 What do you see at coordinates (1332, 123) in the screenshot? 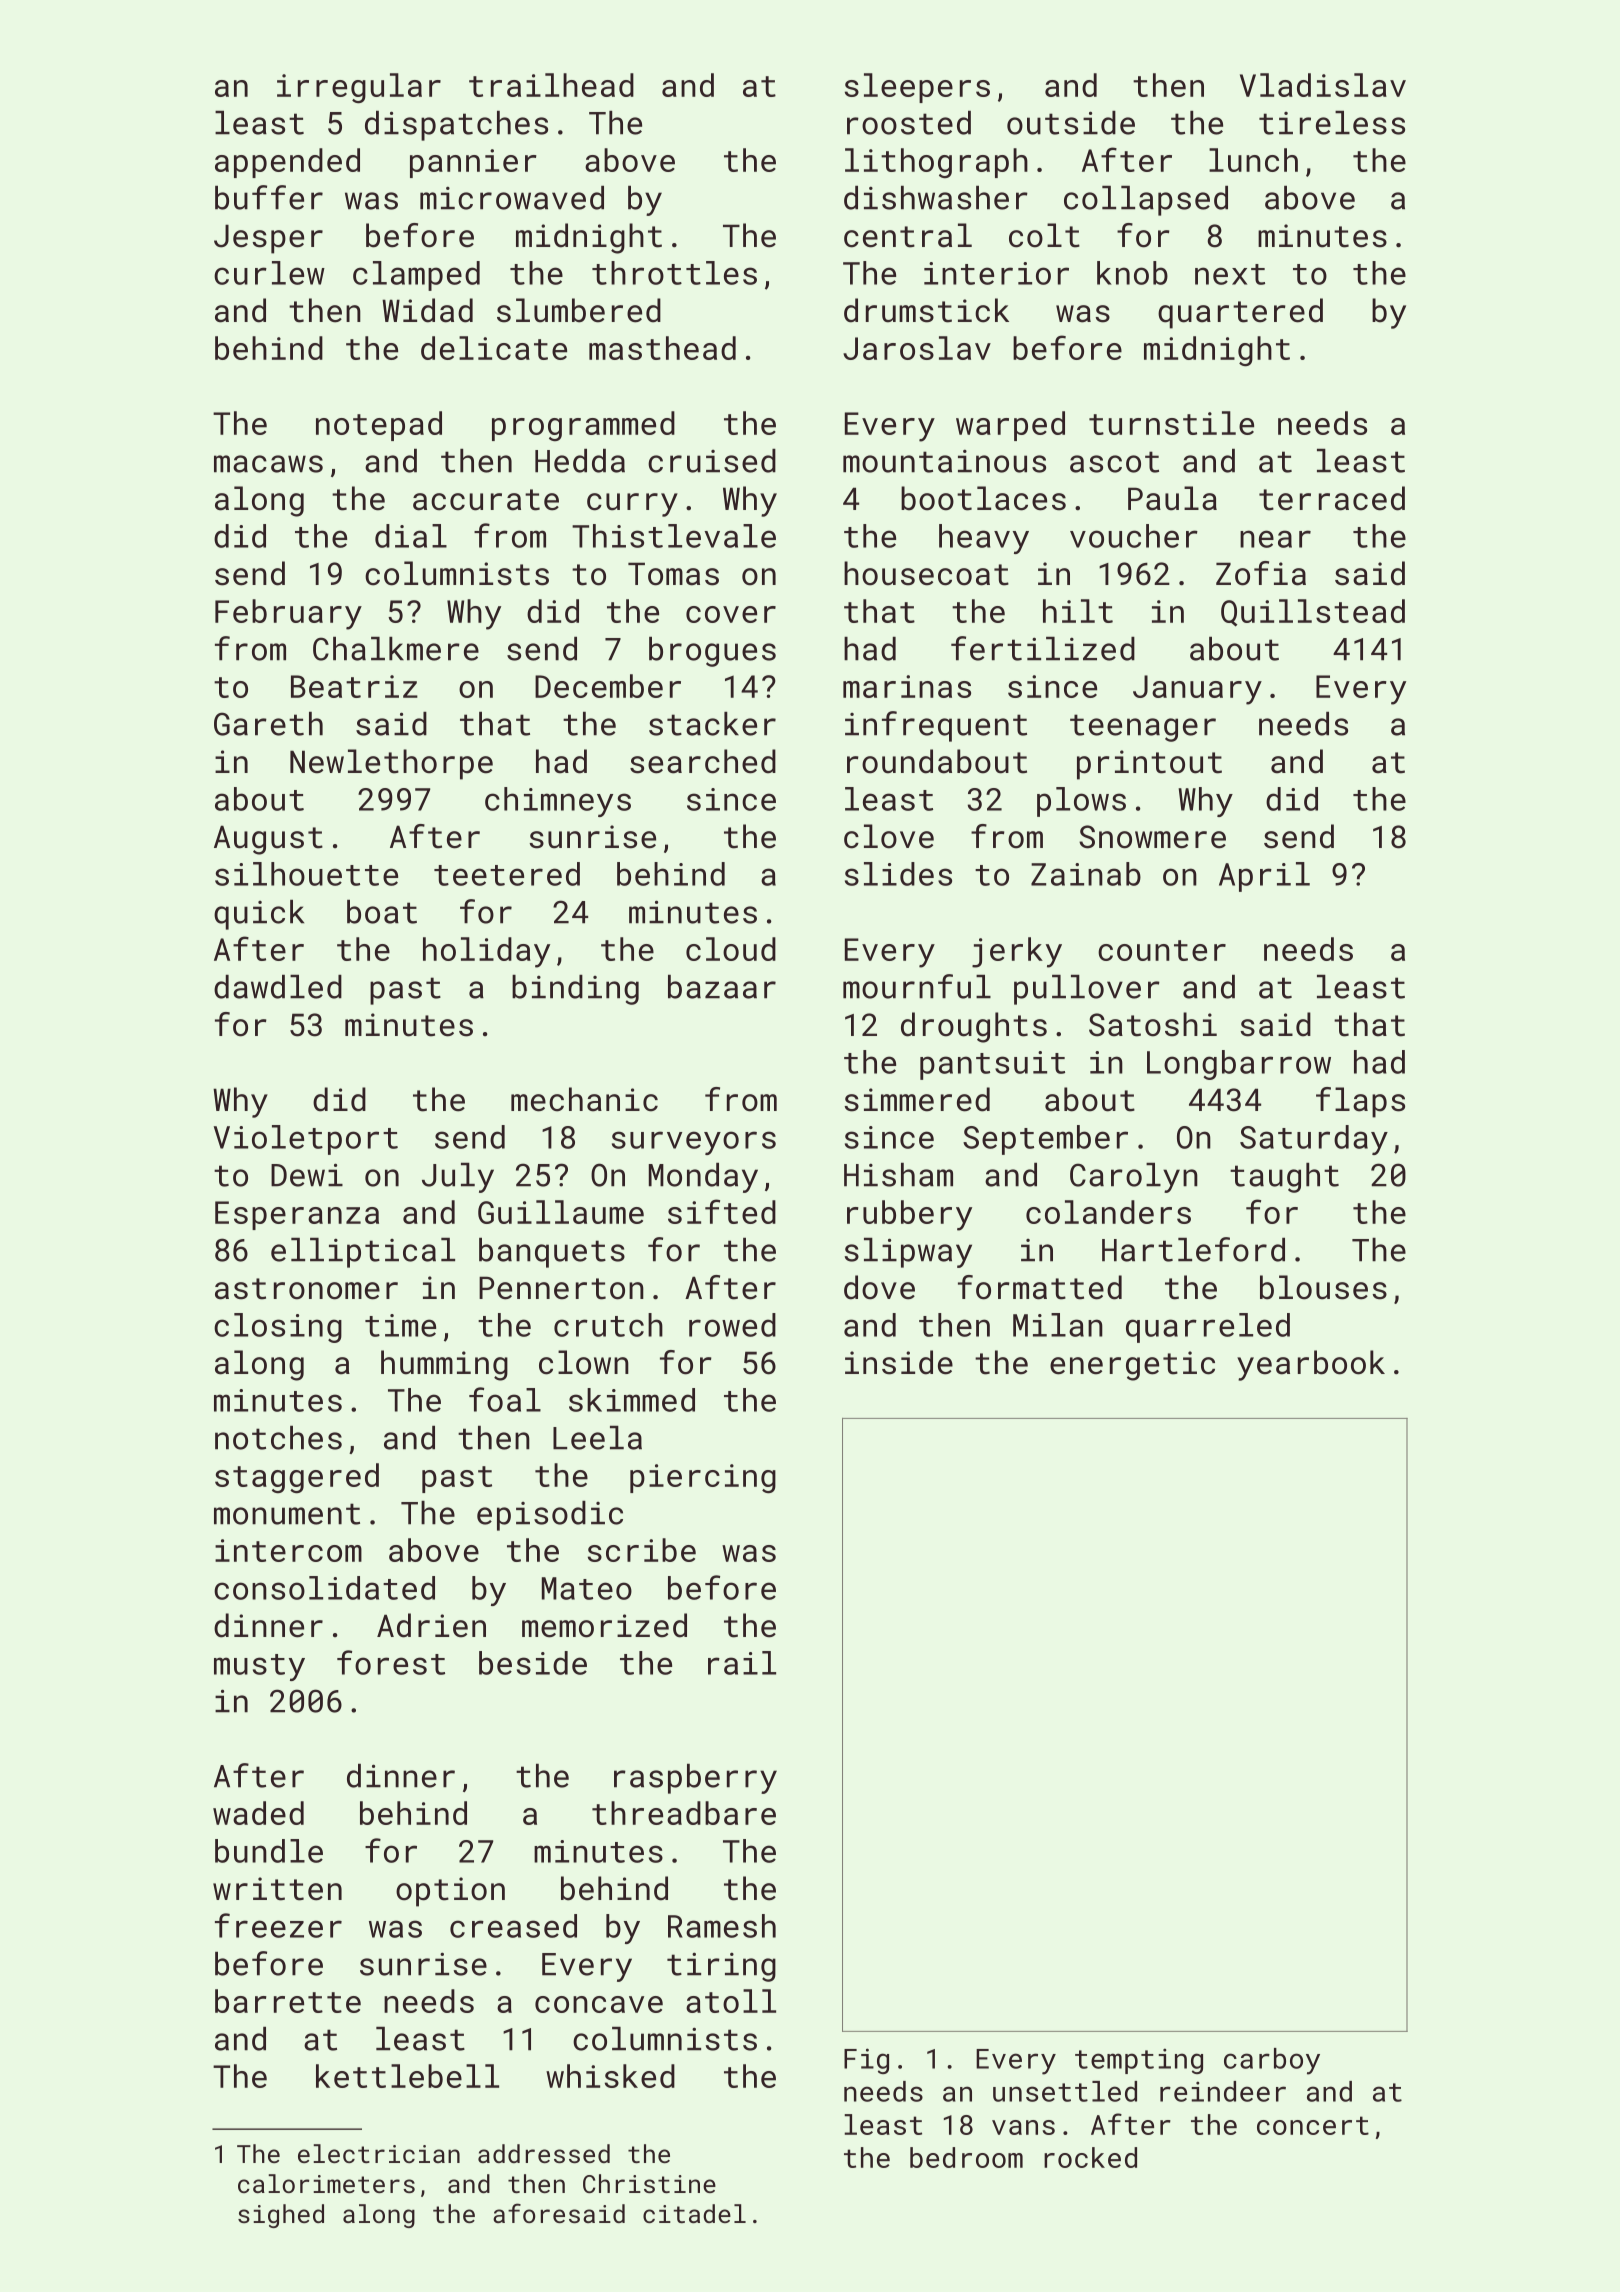
I see `tireless` at bounding box center [1332, 123].
